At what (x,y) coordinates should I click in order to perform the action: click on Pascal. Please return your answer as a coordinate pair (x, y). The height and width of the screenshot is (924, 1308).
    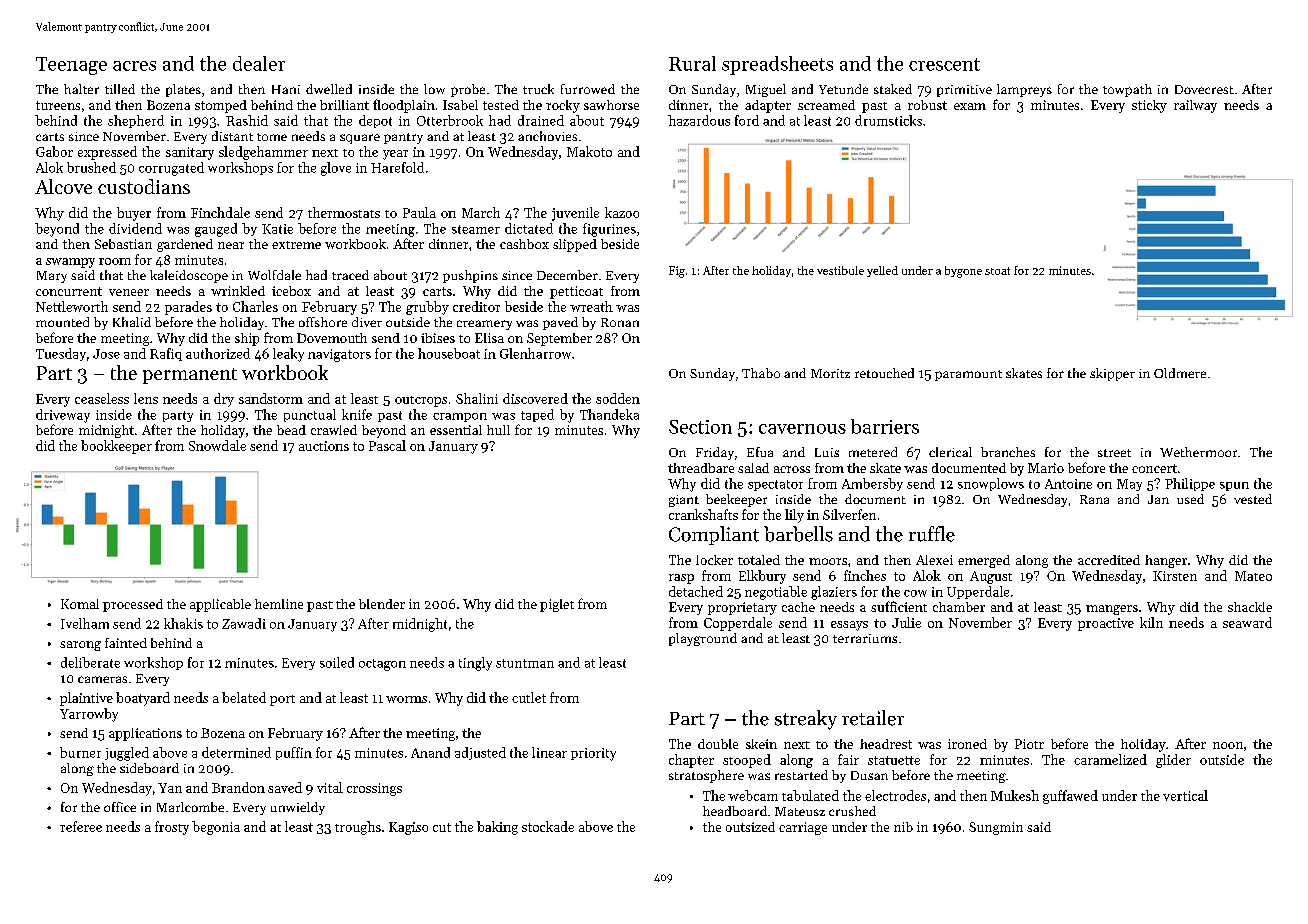
    Looking at the image, I should click on (387, 445).
